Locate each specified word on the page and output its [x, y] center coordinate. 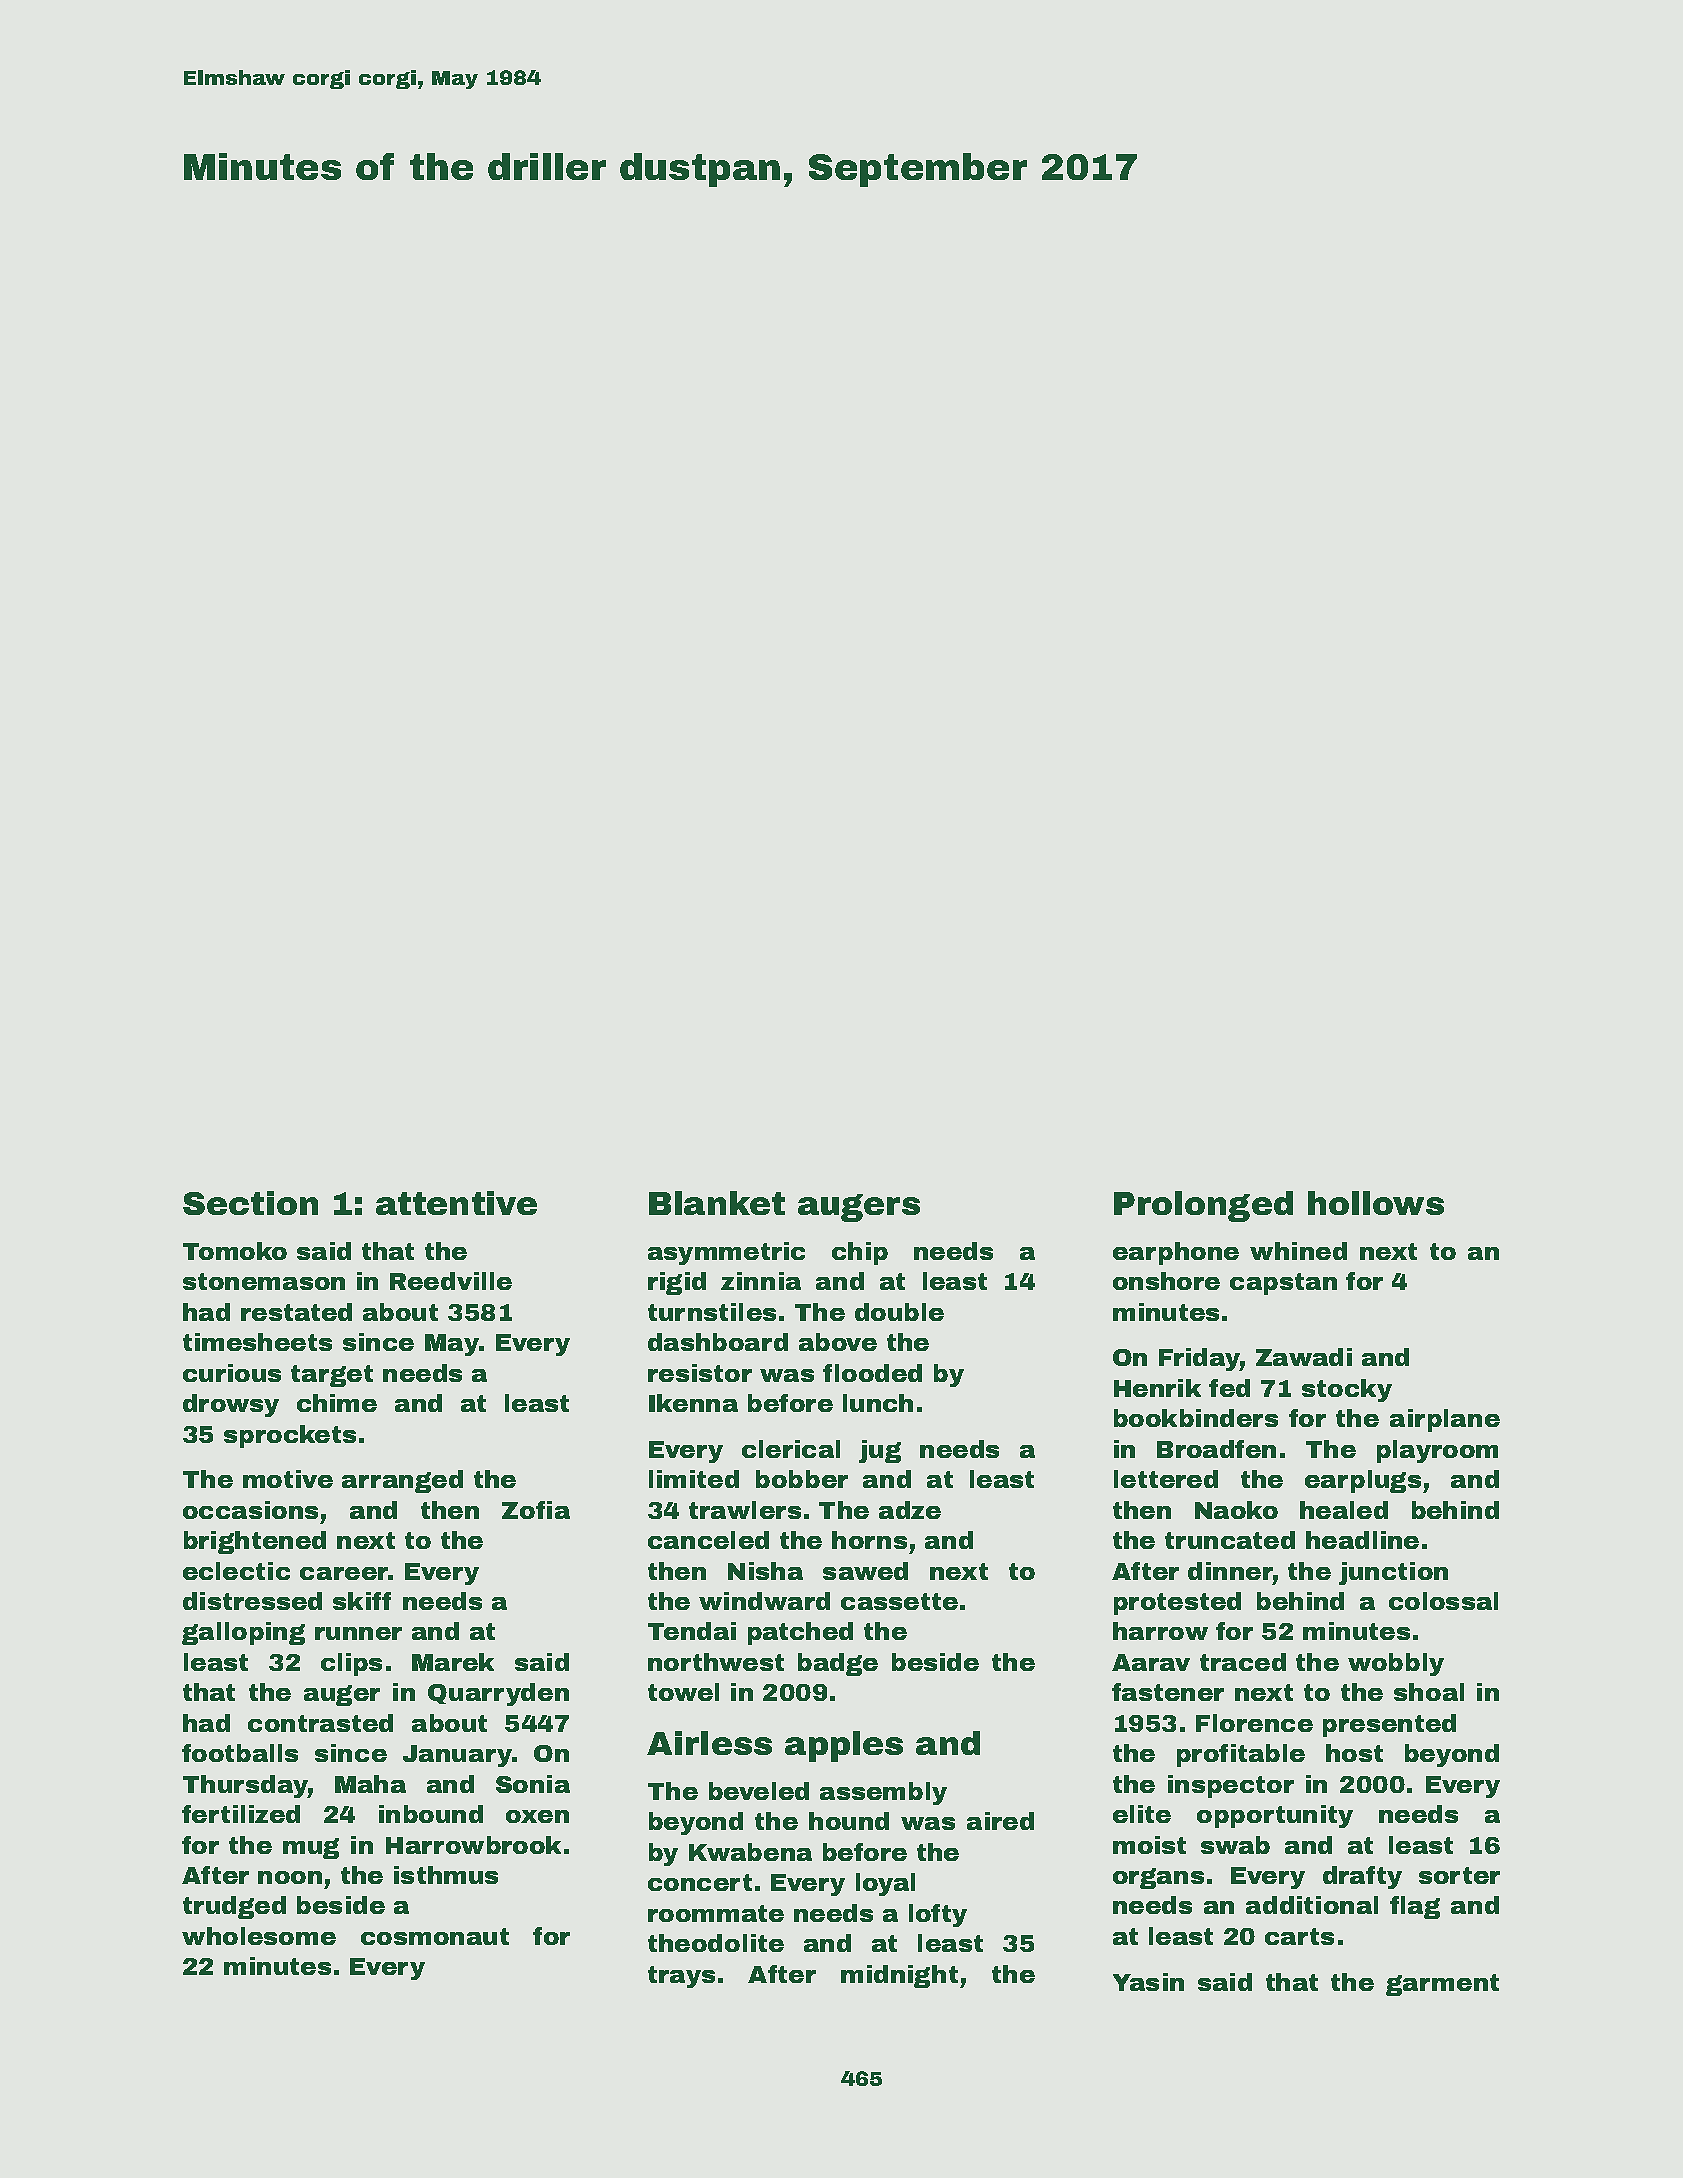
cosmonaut [435, 1936]
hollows [1376, 1203]
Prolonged [1203, 1206]
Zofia [536, 1510]
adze [910, 1510]
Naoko [1236, 1510]
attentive [456, 1203]
